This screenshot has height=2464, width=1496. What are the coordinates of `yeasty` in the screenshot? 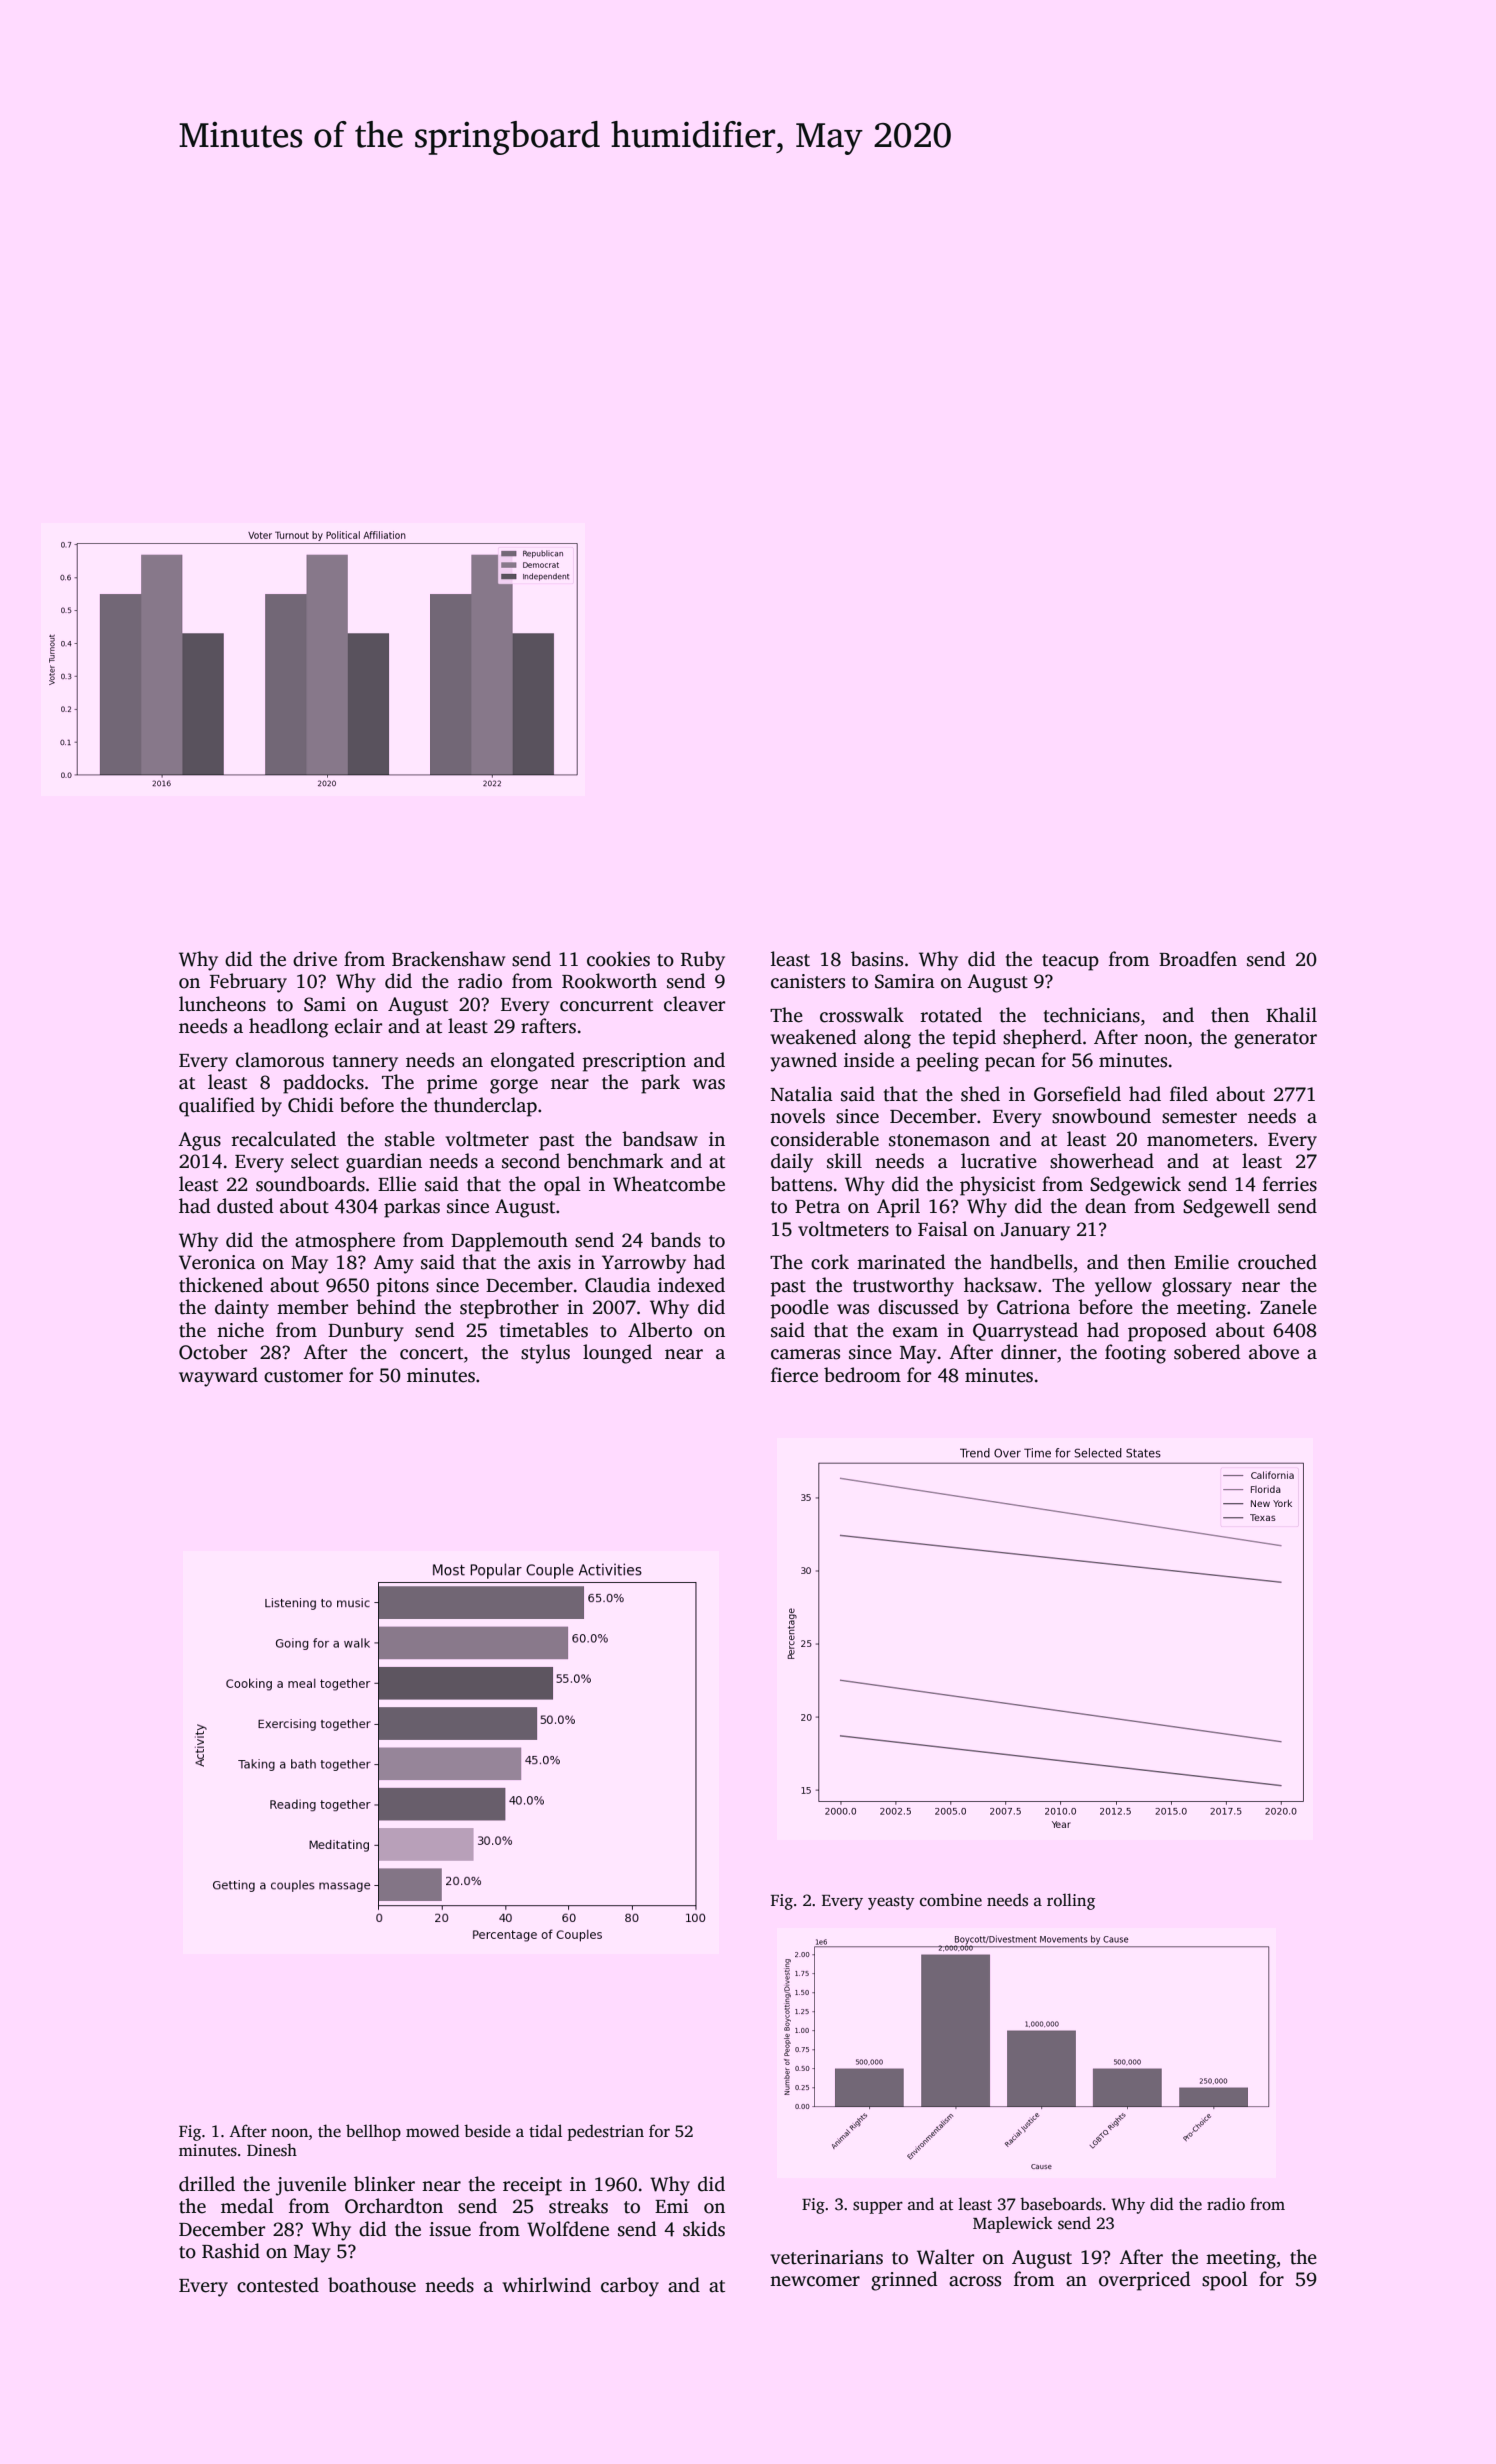 It's located at (891, 1903).
